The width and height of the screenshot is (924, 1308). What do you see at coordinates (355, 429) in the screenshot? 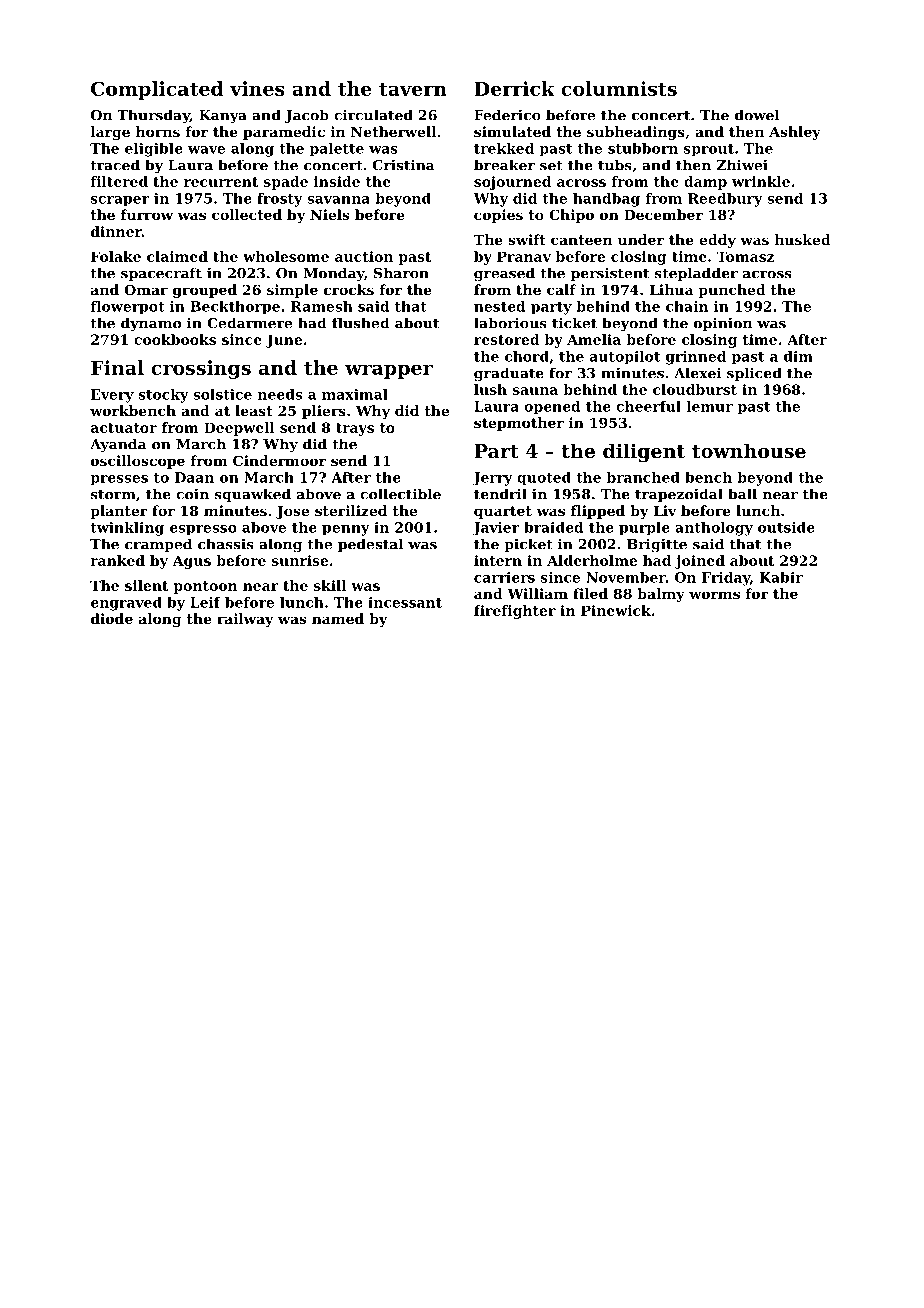
I see `trays` at bounding box center [355, 429].
